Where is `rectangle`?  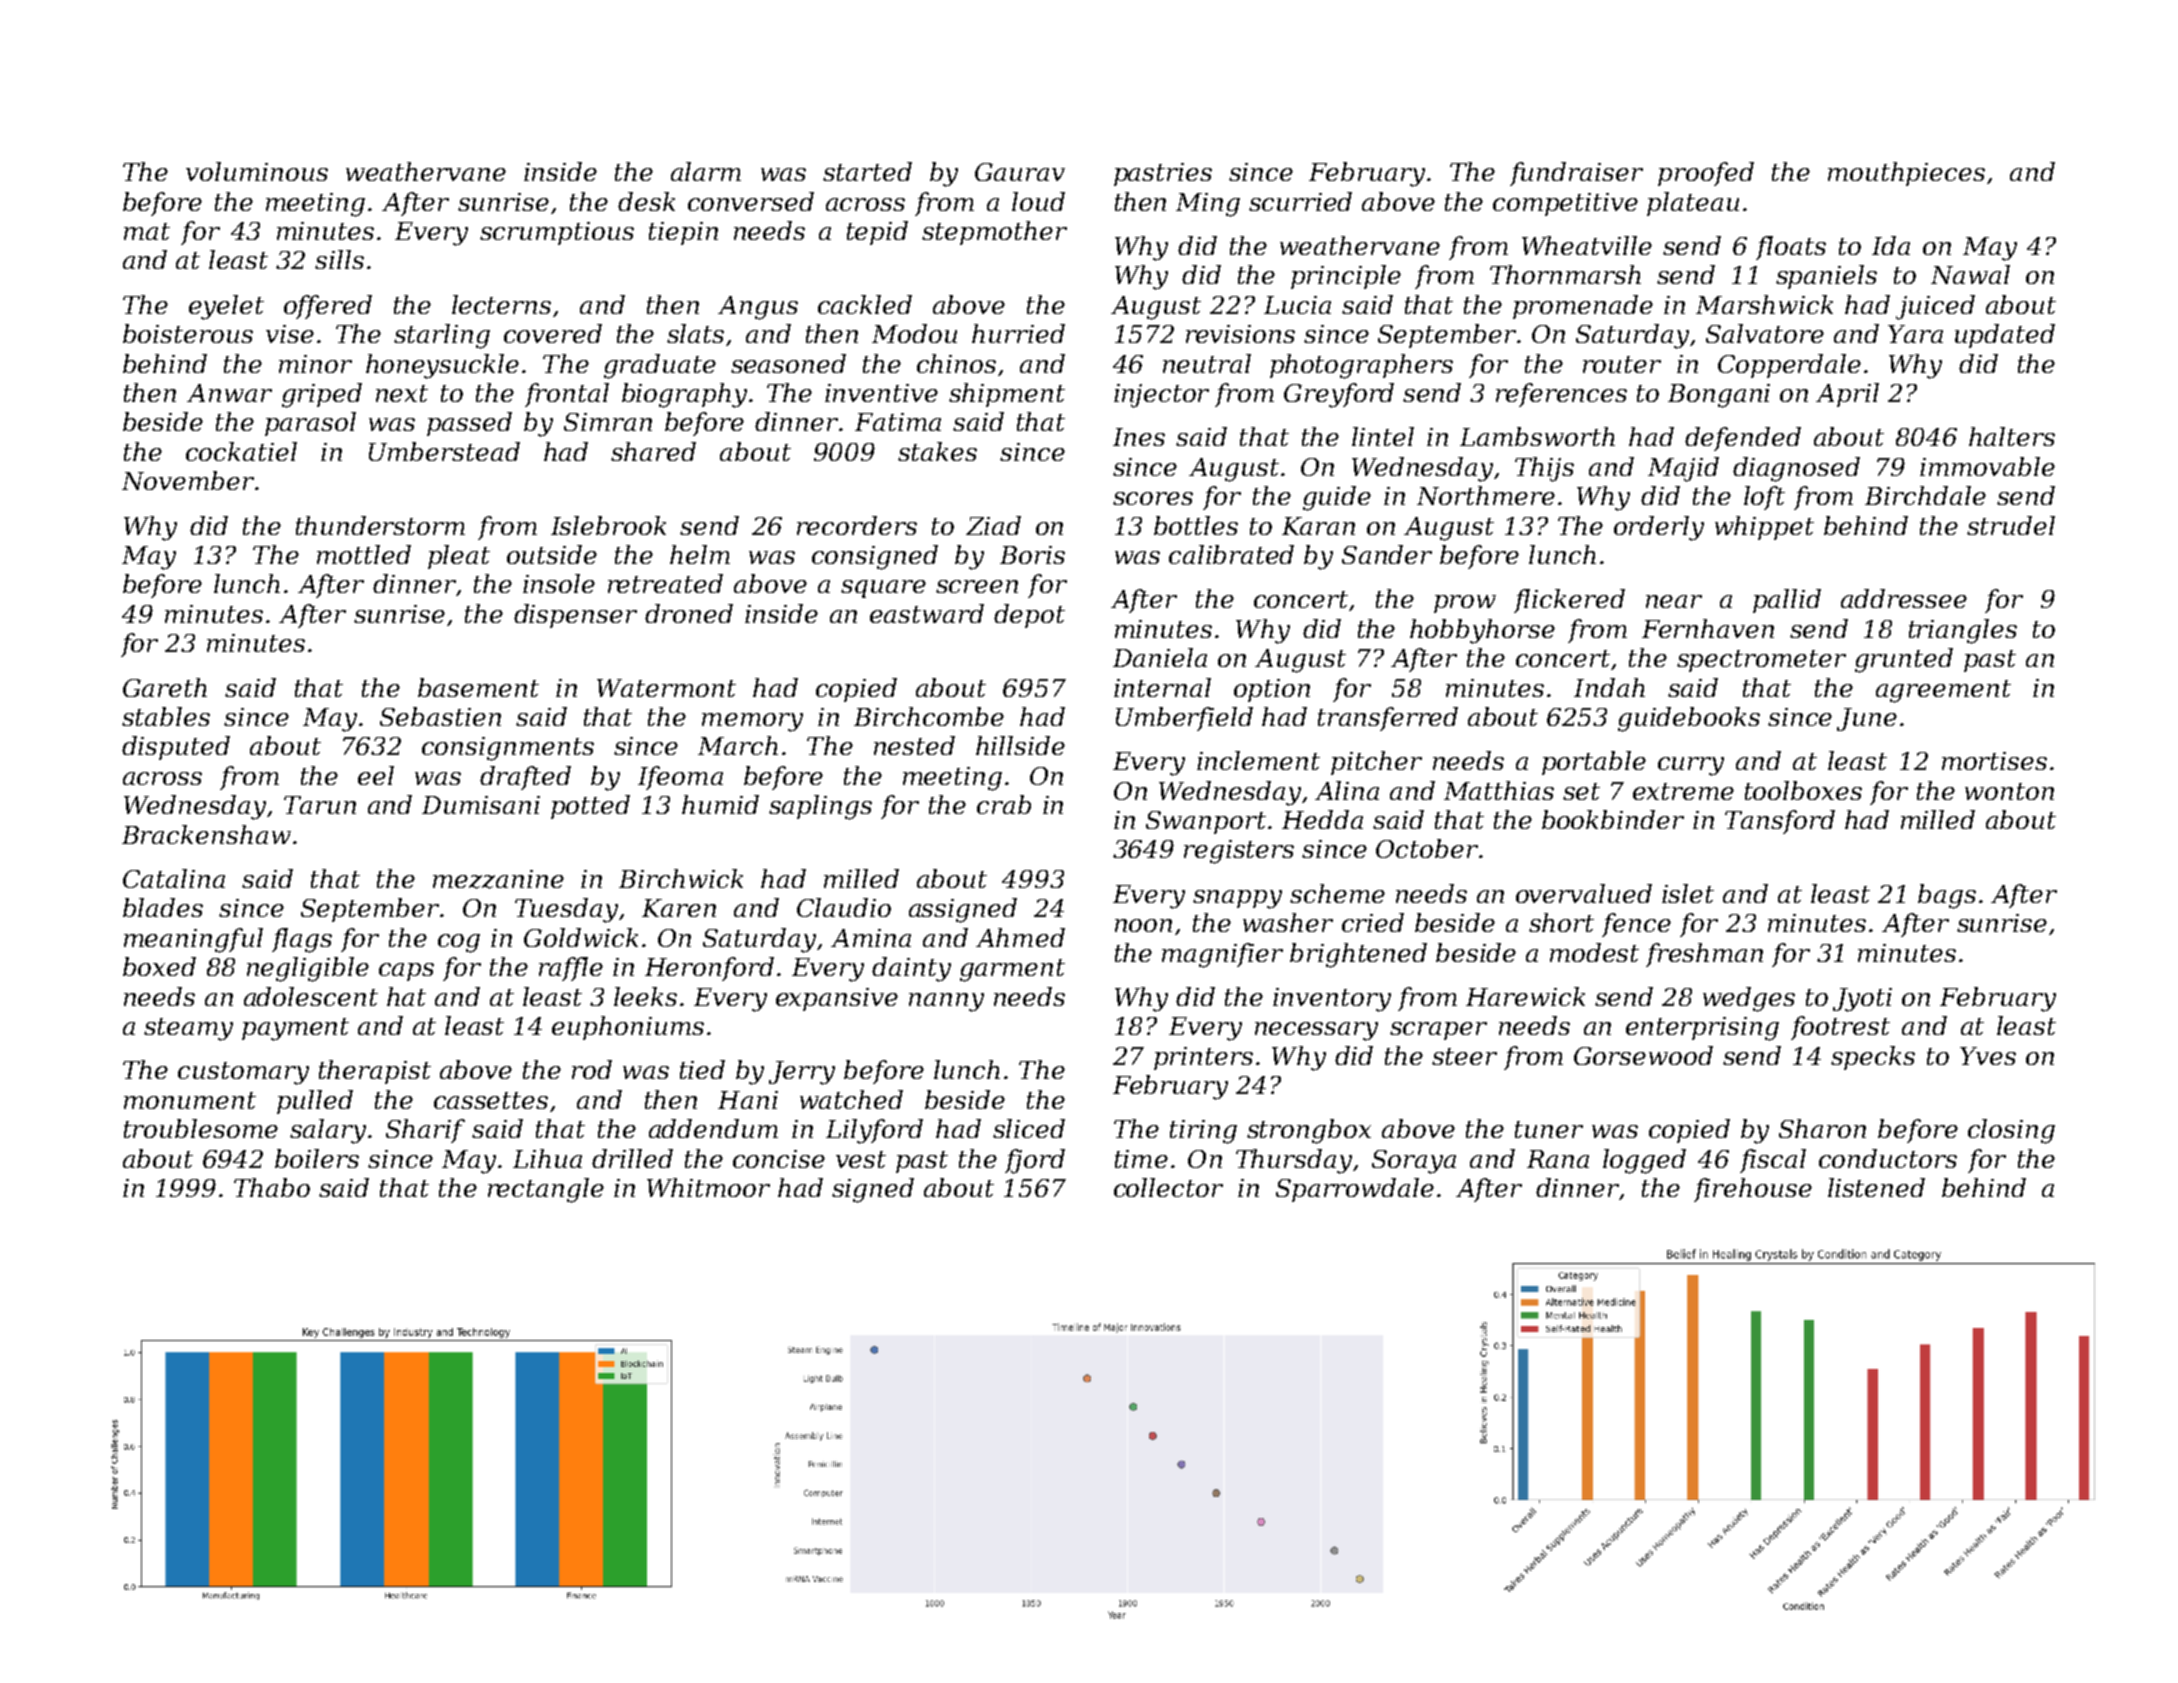 rectangle is located at coordinates (546, 1190).
